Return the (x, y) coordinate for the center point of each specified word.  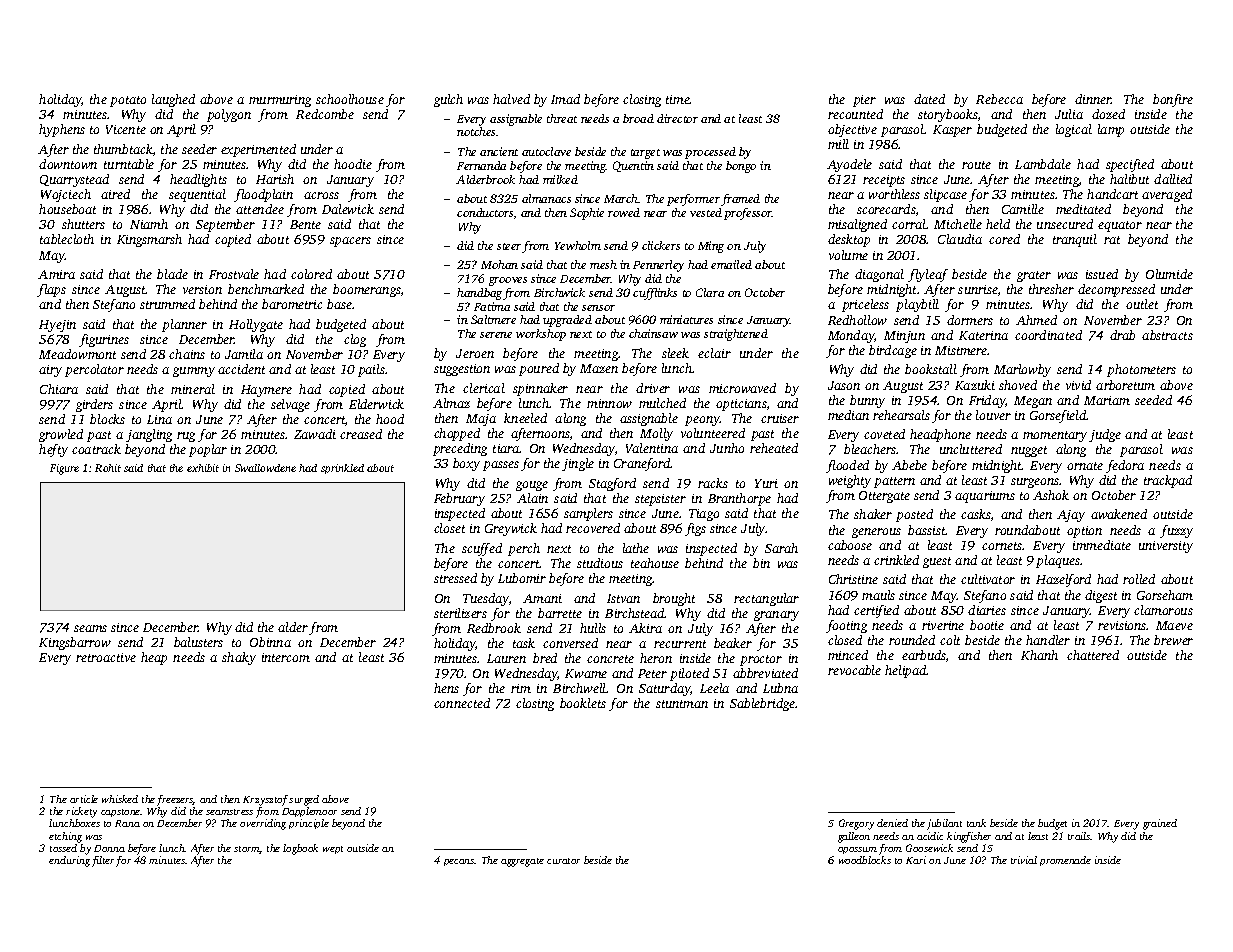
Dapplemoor (309, 812)
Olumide (1169, 274)
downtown (68, 164)
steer (510, 248)
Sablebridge (762, 704)
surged (304, 800)
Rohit (108, 468)
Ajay (1071, 516)
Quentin (633, 166)
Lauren (506, 658)
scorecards (886, 209)
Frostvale (234, 274)
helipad (906, 671)
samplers (588, 514)
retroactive (106, 657)
